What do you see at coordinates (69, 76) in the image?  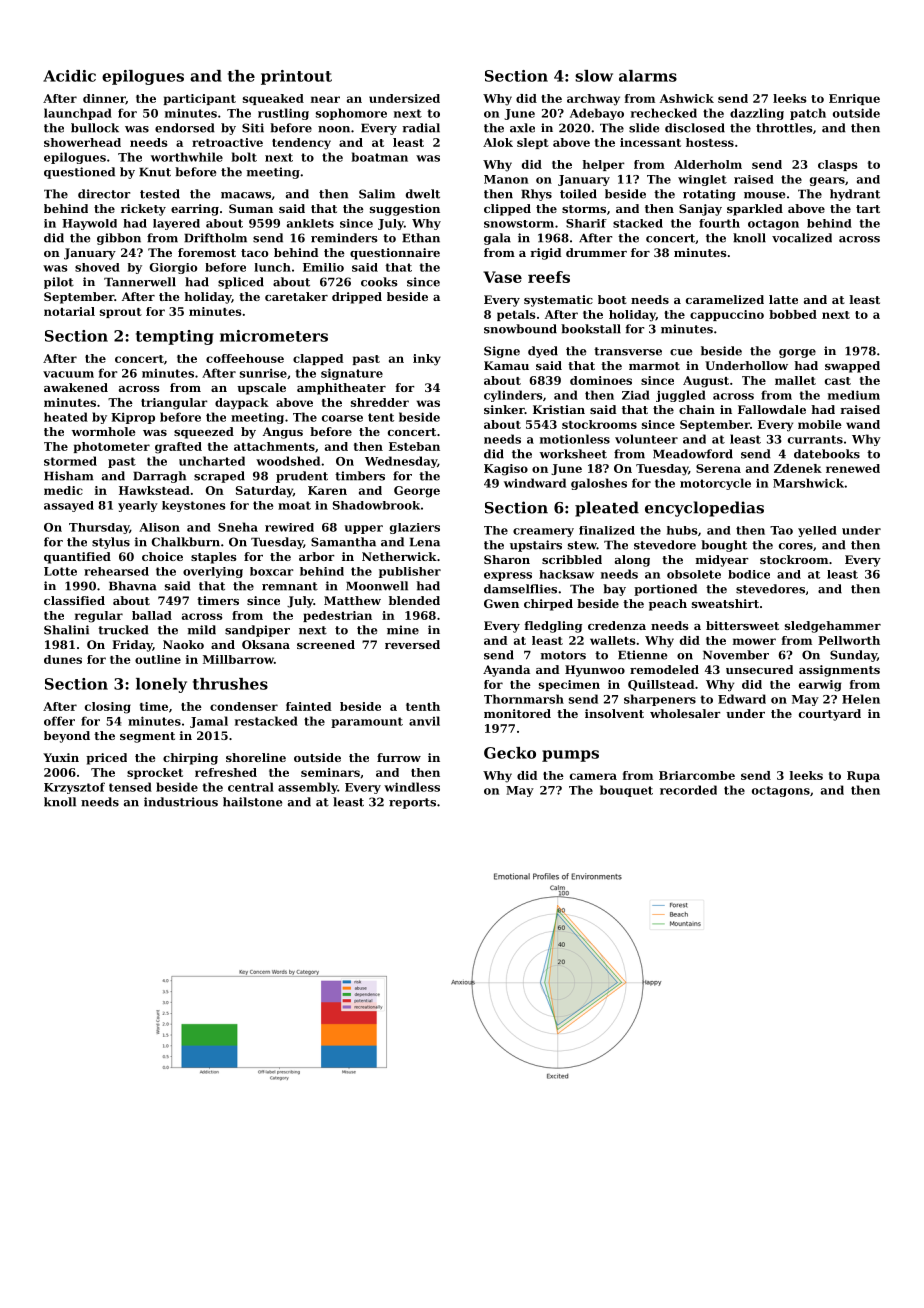 I see `Acidic` at bounding box center [69, 76].
